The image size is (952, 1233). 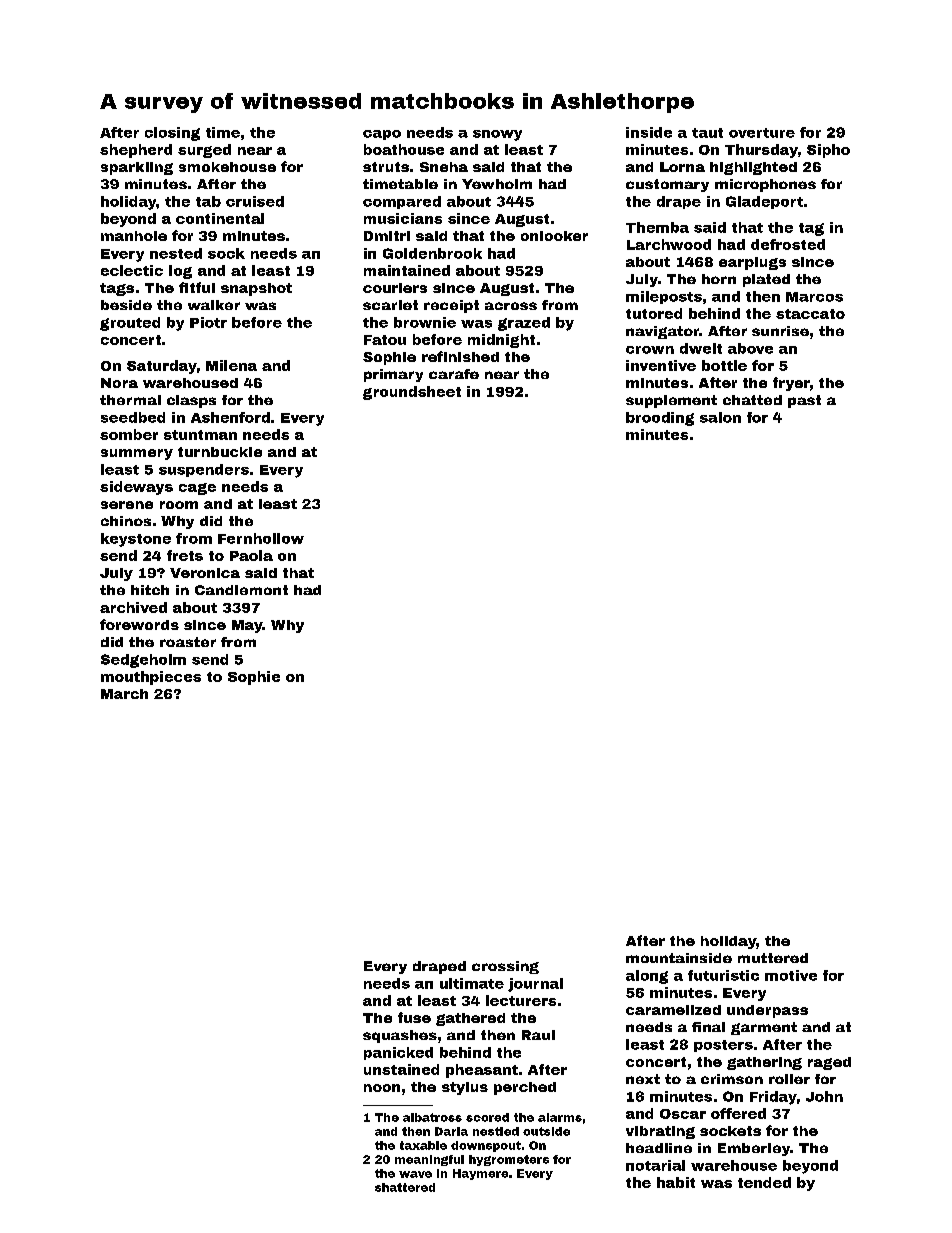 What do you see at coordinates (660, 419) in the screenshot?
I see `brooding` at bounding box center [660, 419].
